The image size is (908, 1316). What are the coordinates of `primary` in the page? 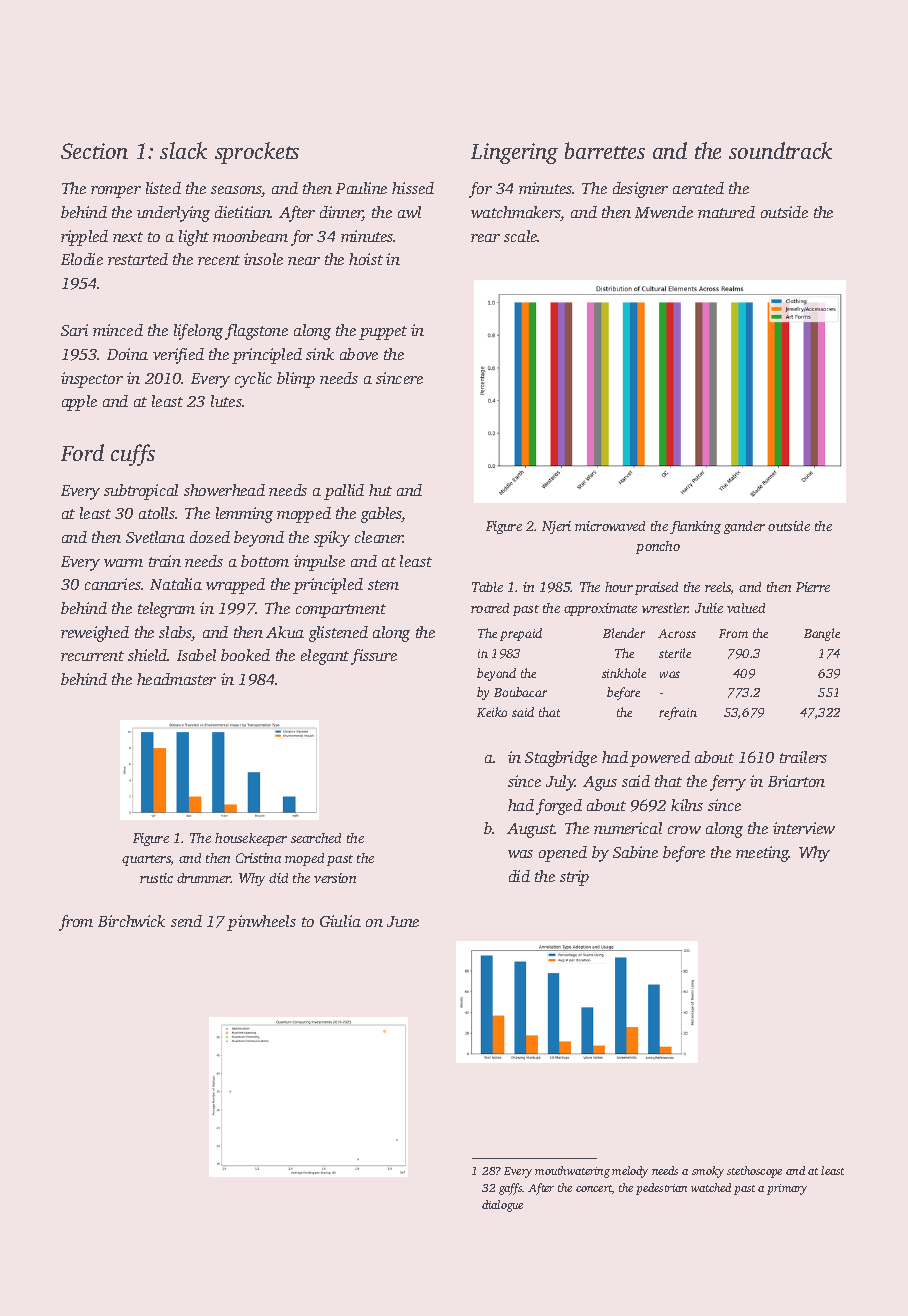 It's located at (787, 1189).
